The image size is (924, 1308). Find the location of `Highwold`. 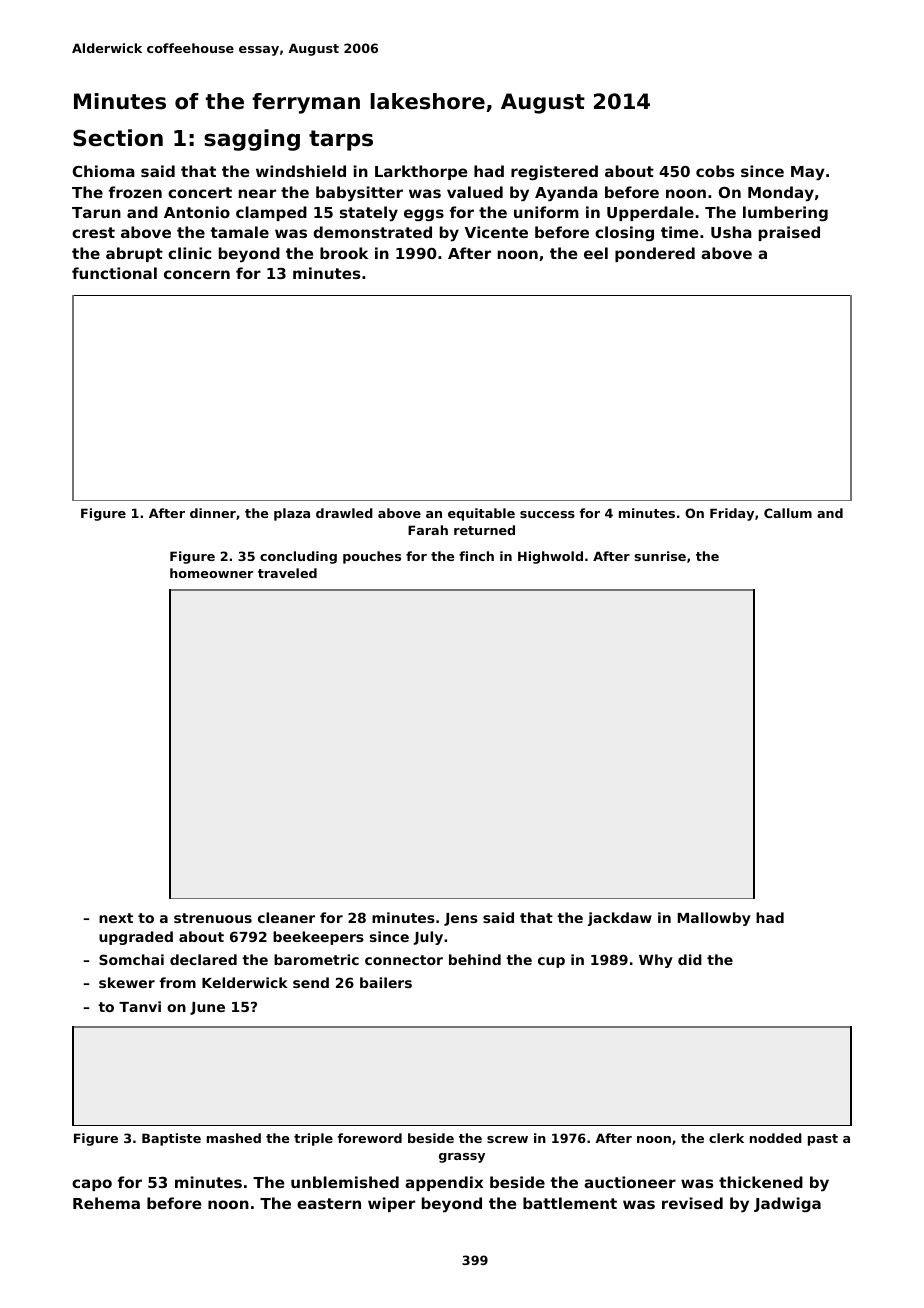

Highwold is located at coordinates (550, 557).
